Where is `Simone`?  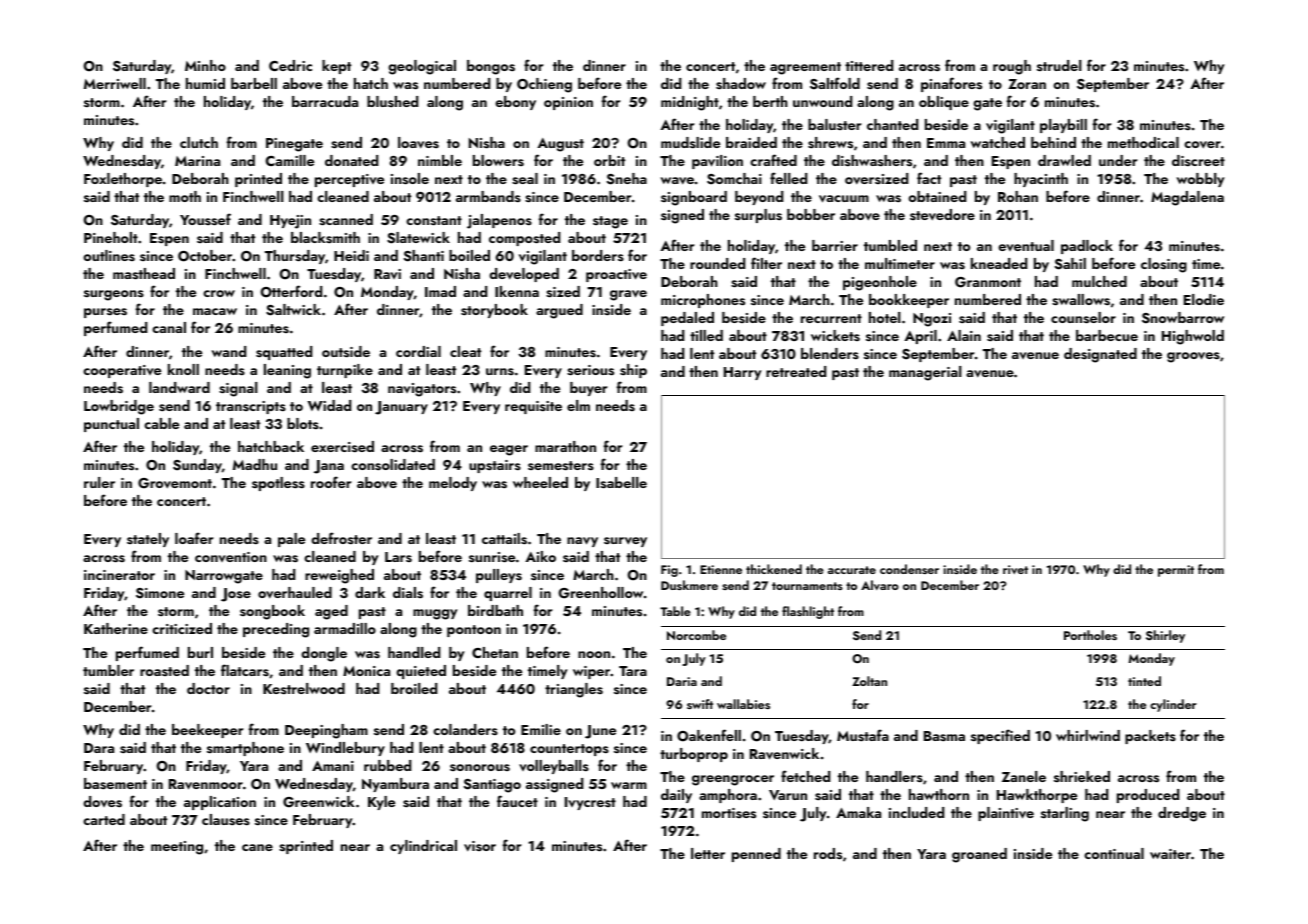
Simone is located at coordinates (160, 593).
